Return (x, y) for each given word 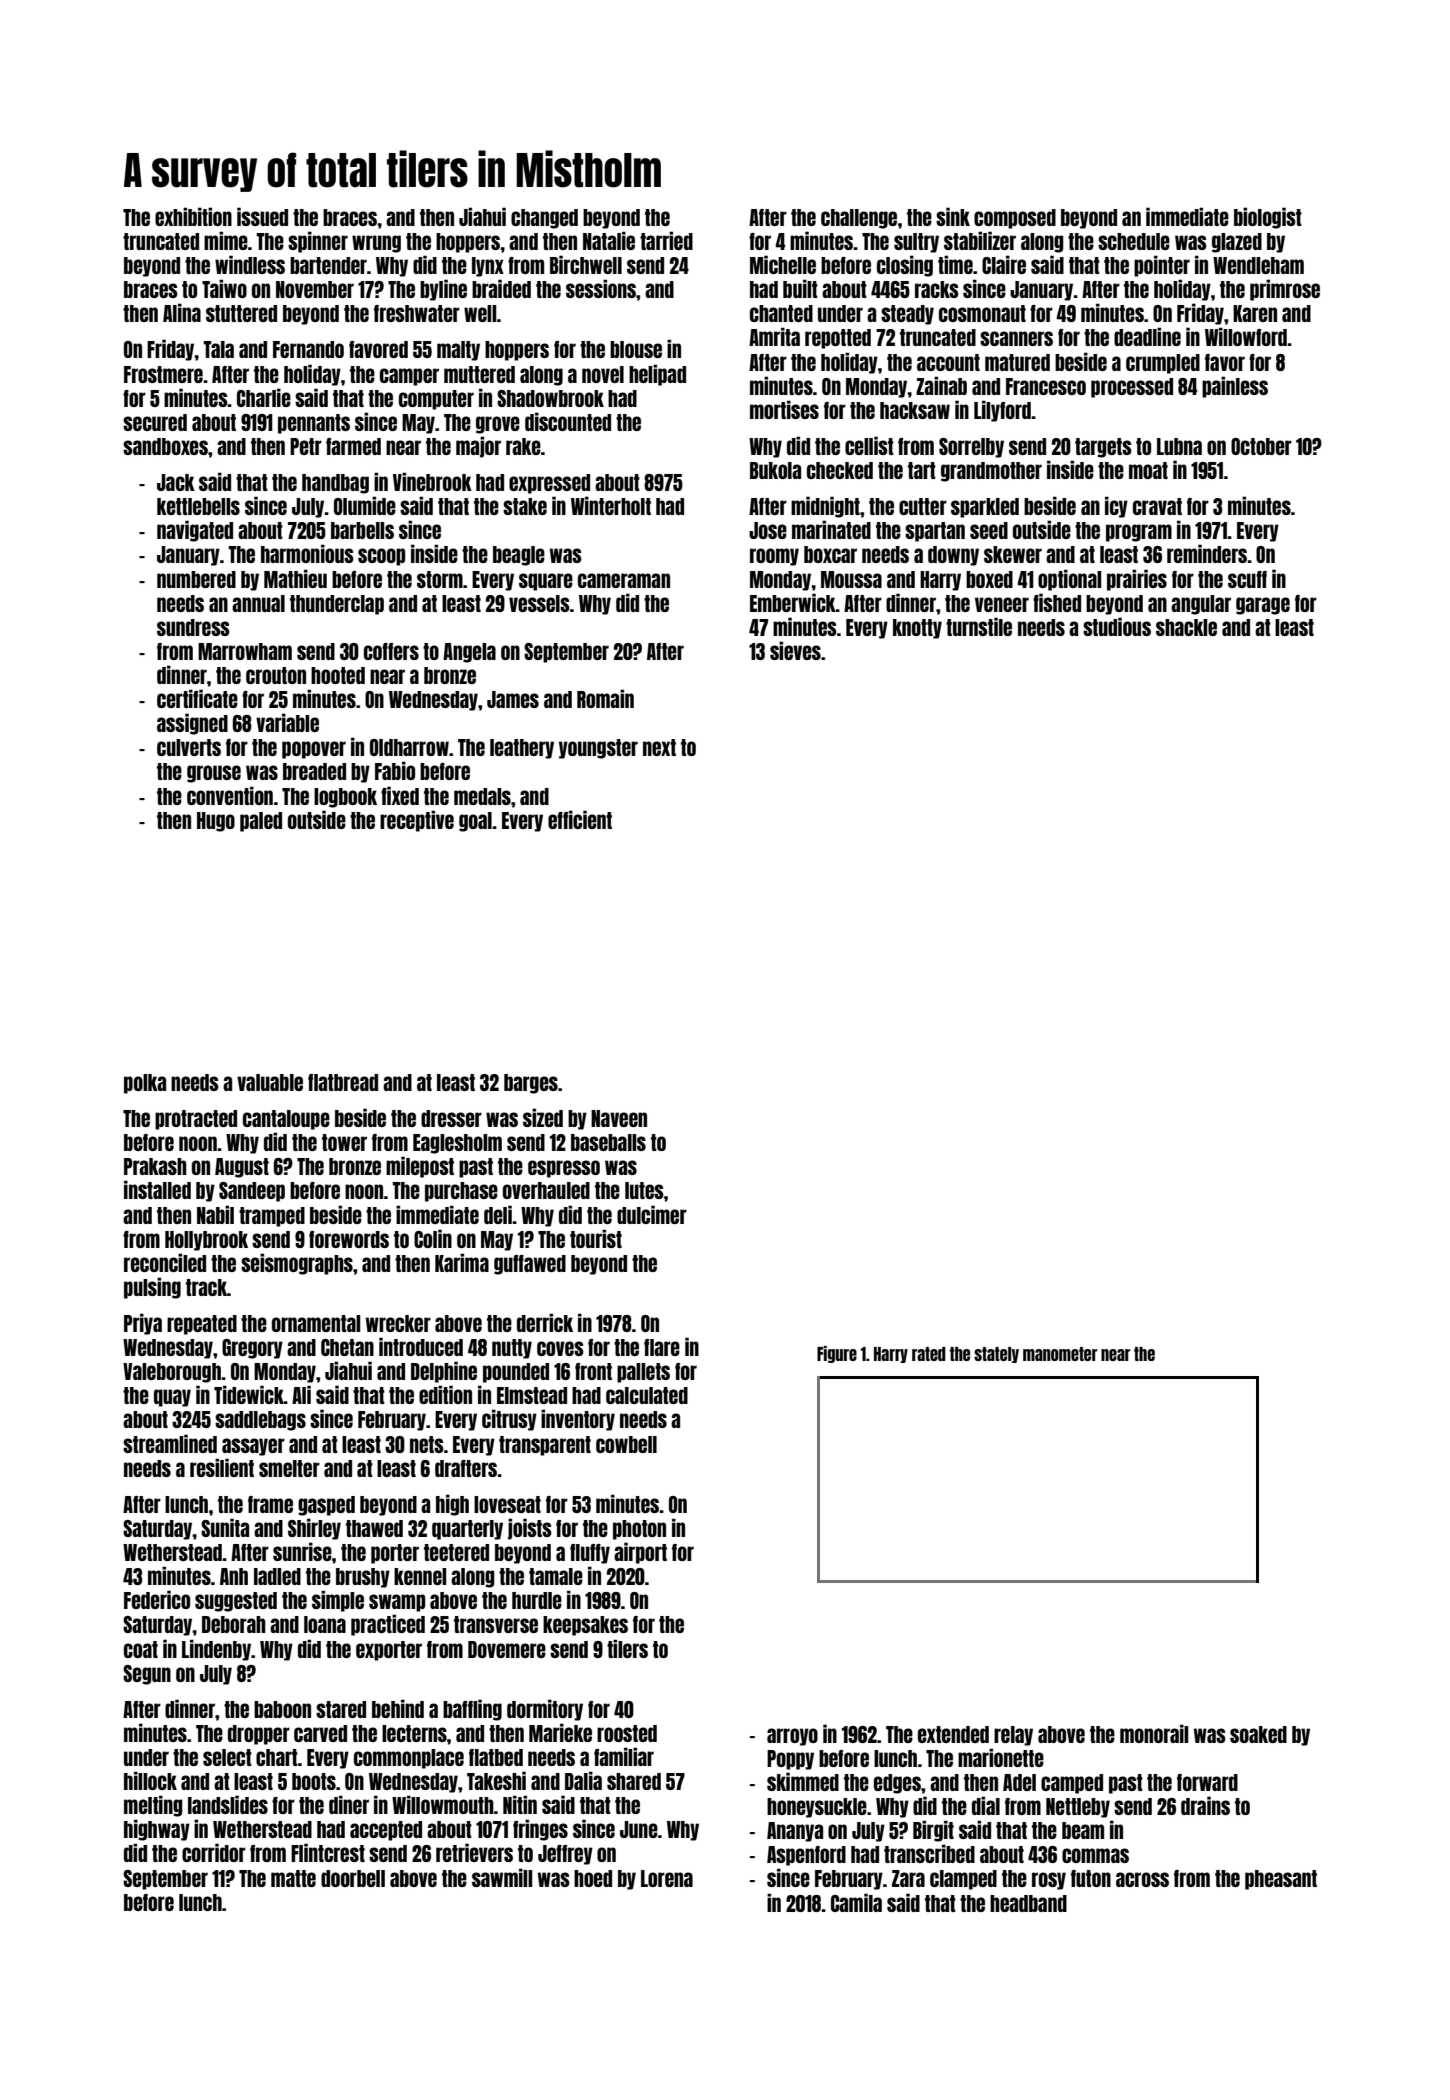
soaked (1258, 1734)
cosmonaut (982, 313)
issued (262, 216)
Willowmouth (443, 1804)
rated (929, 1354)
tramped (272, 1217)
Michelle (783, 264)
